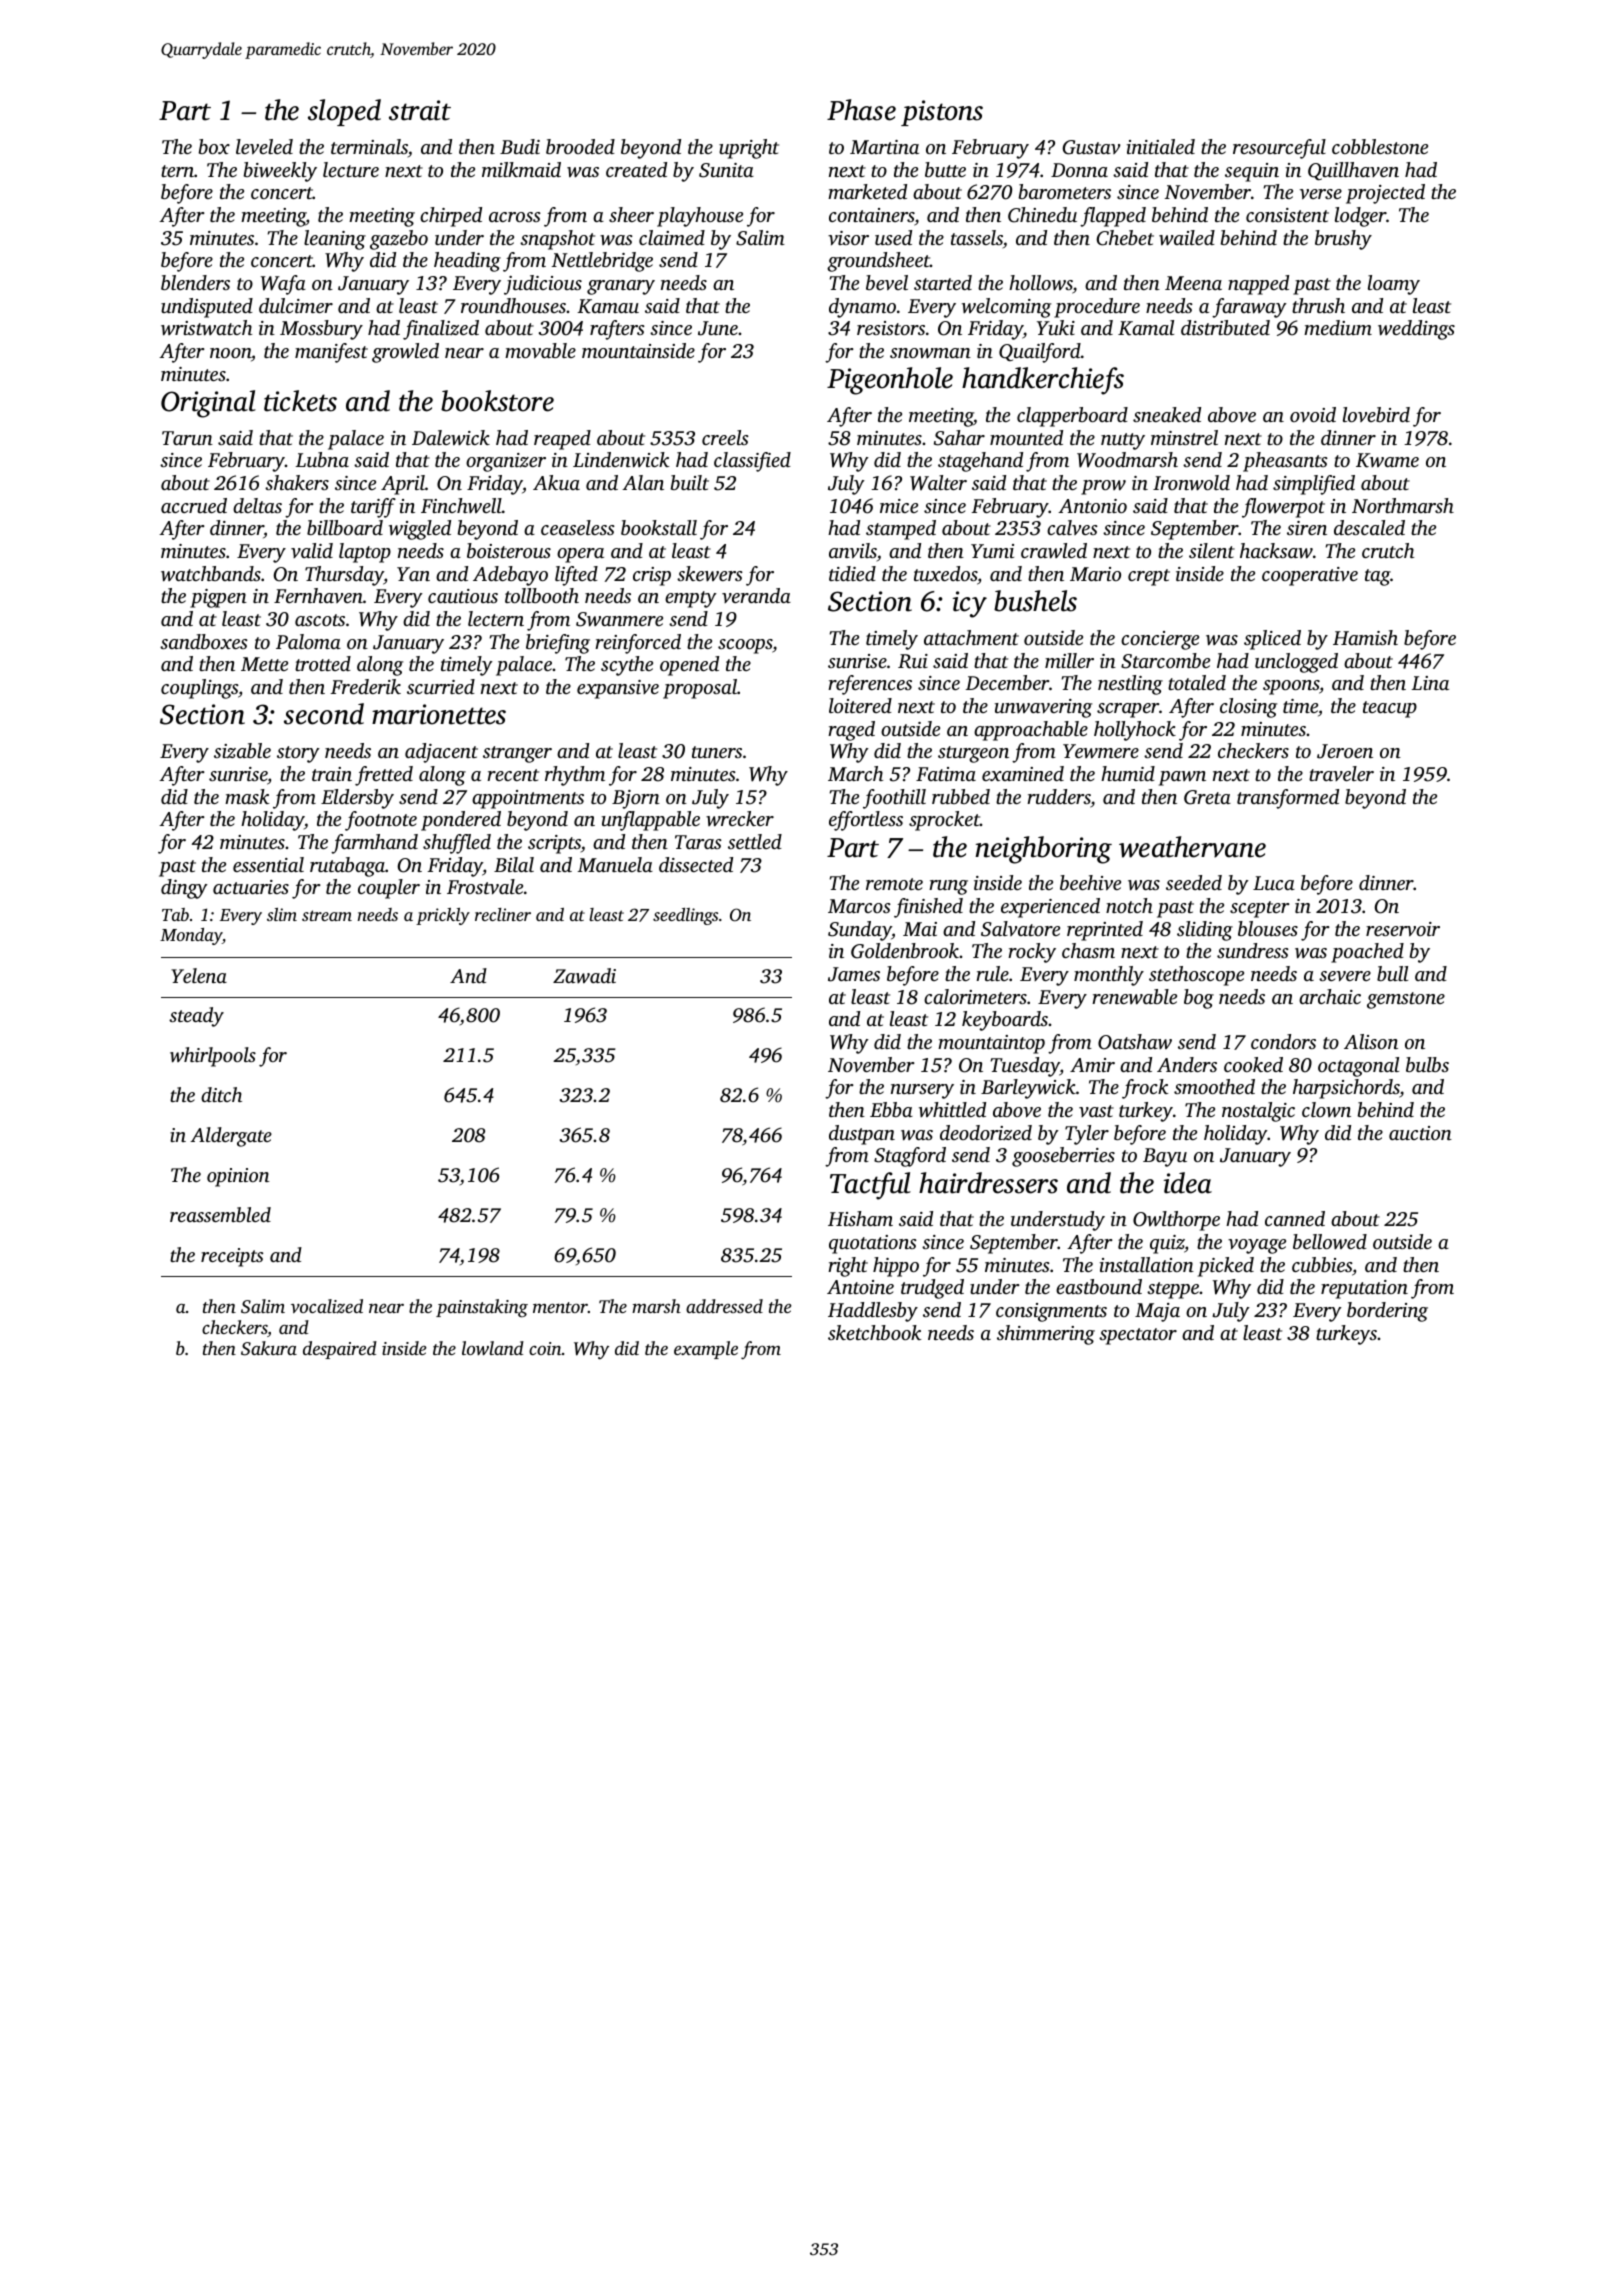  Describe the element at coordinates (1192, 847) in the screenshot. I see `weathervane` at that location.
